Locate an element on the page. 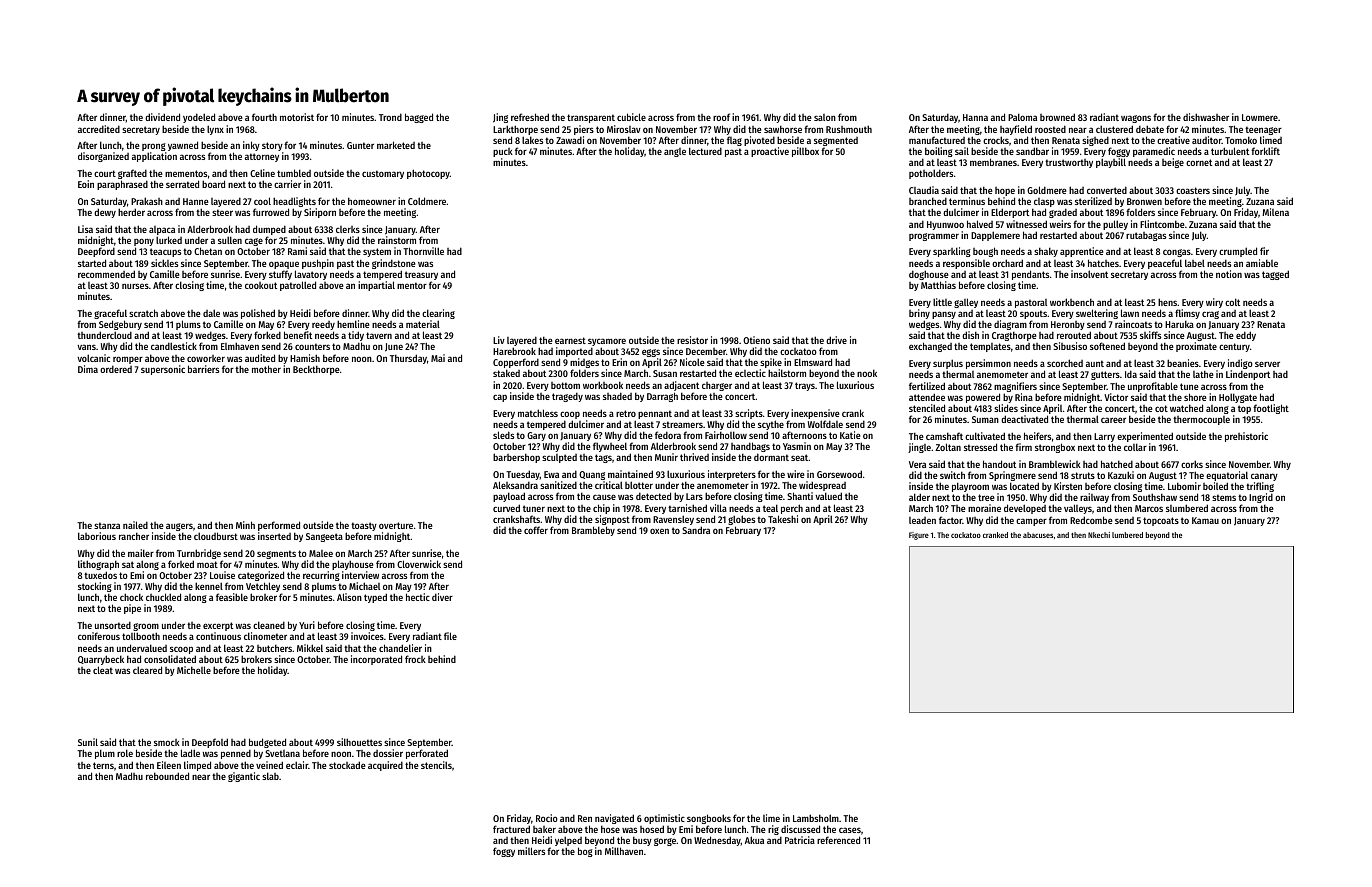 The width and height of the document is (1372, 887). accredited is located at coordinates (99, 129).
